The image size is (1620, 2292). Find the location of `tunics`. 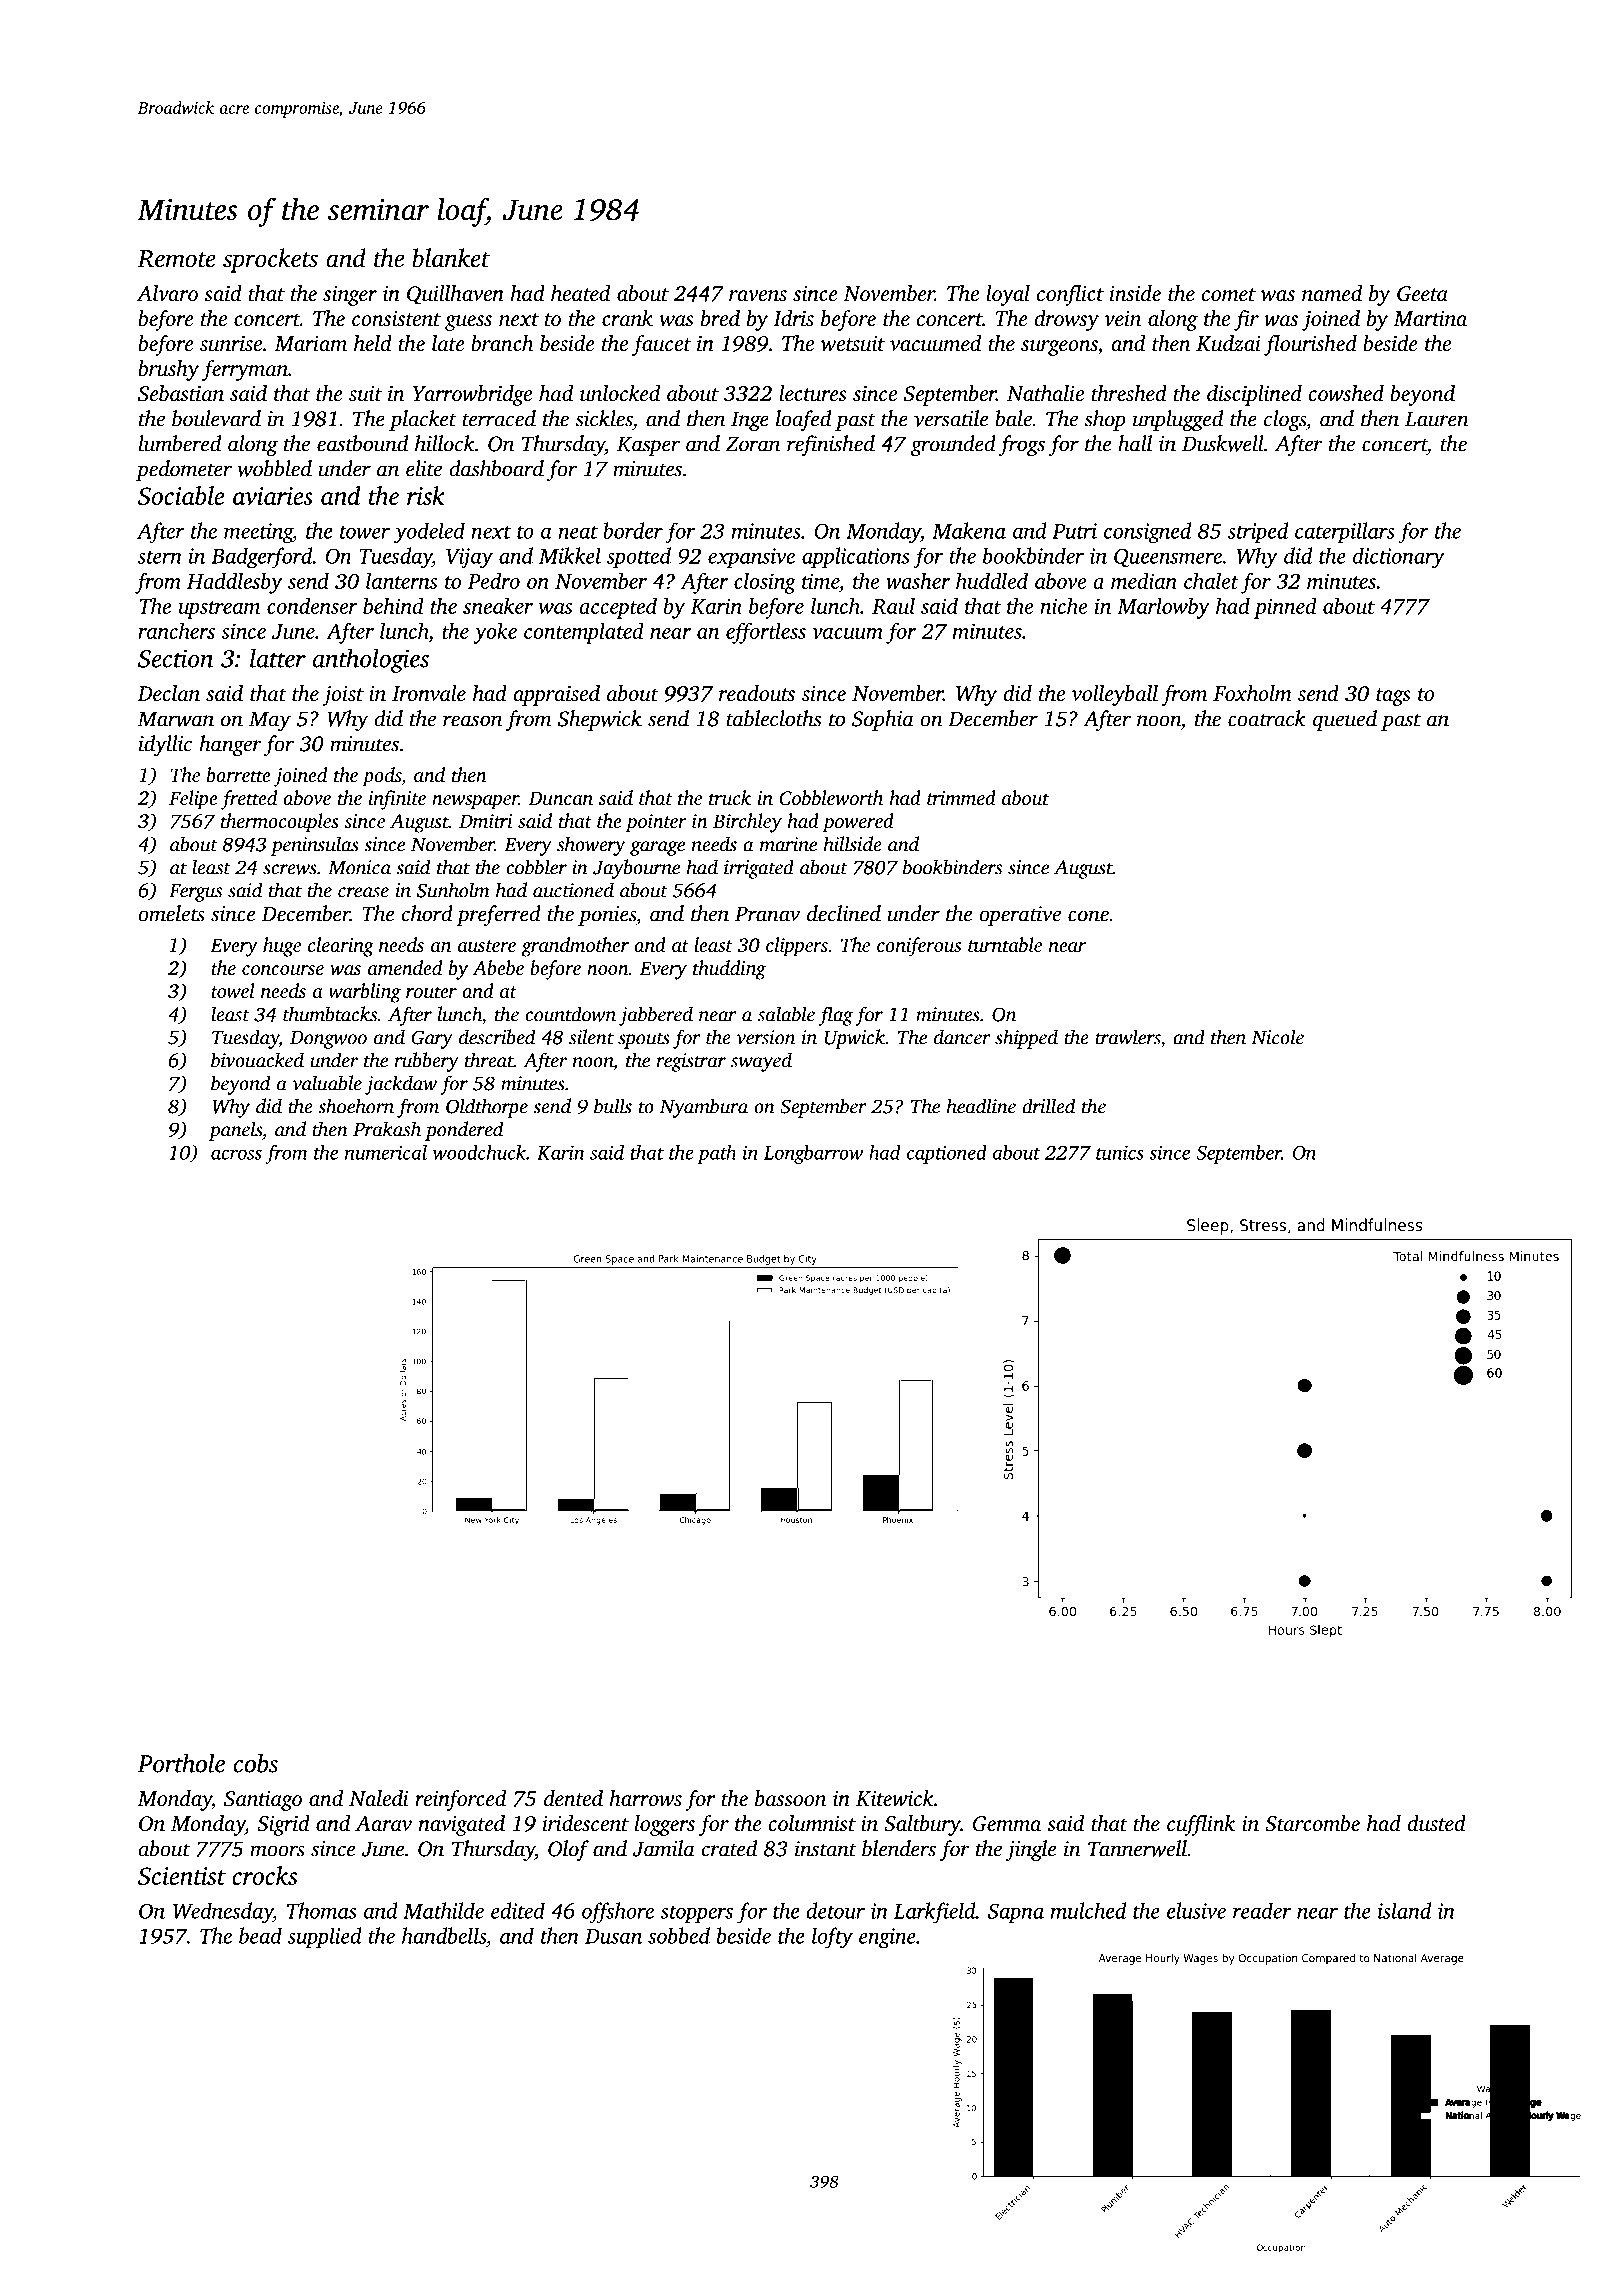

tunics is located at coordinates (1120, 1152).
